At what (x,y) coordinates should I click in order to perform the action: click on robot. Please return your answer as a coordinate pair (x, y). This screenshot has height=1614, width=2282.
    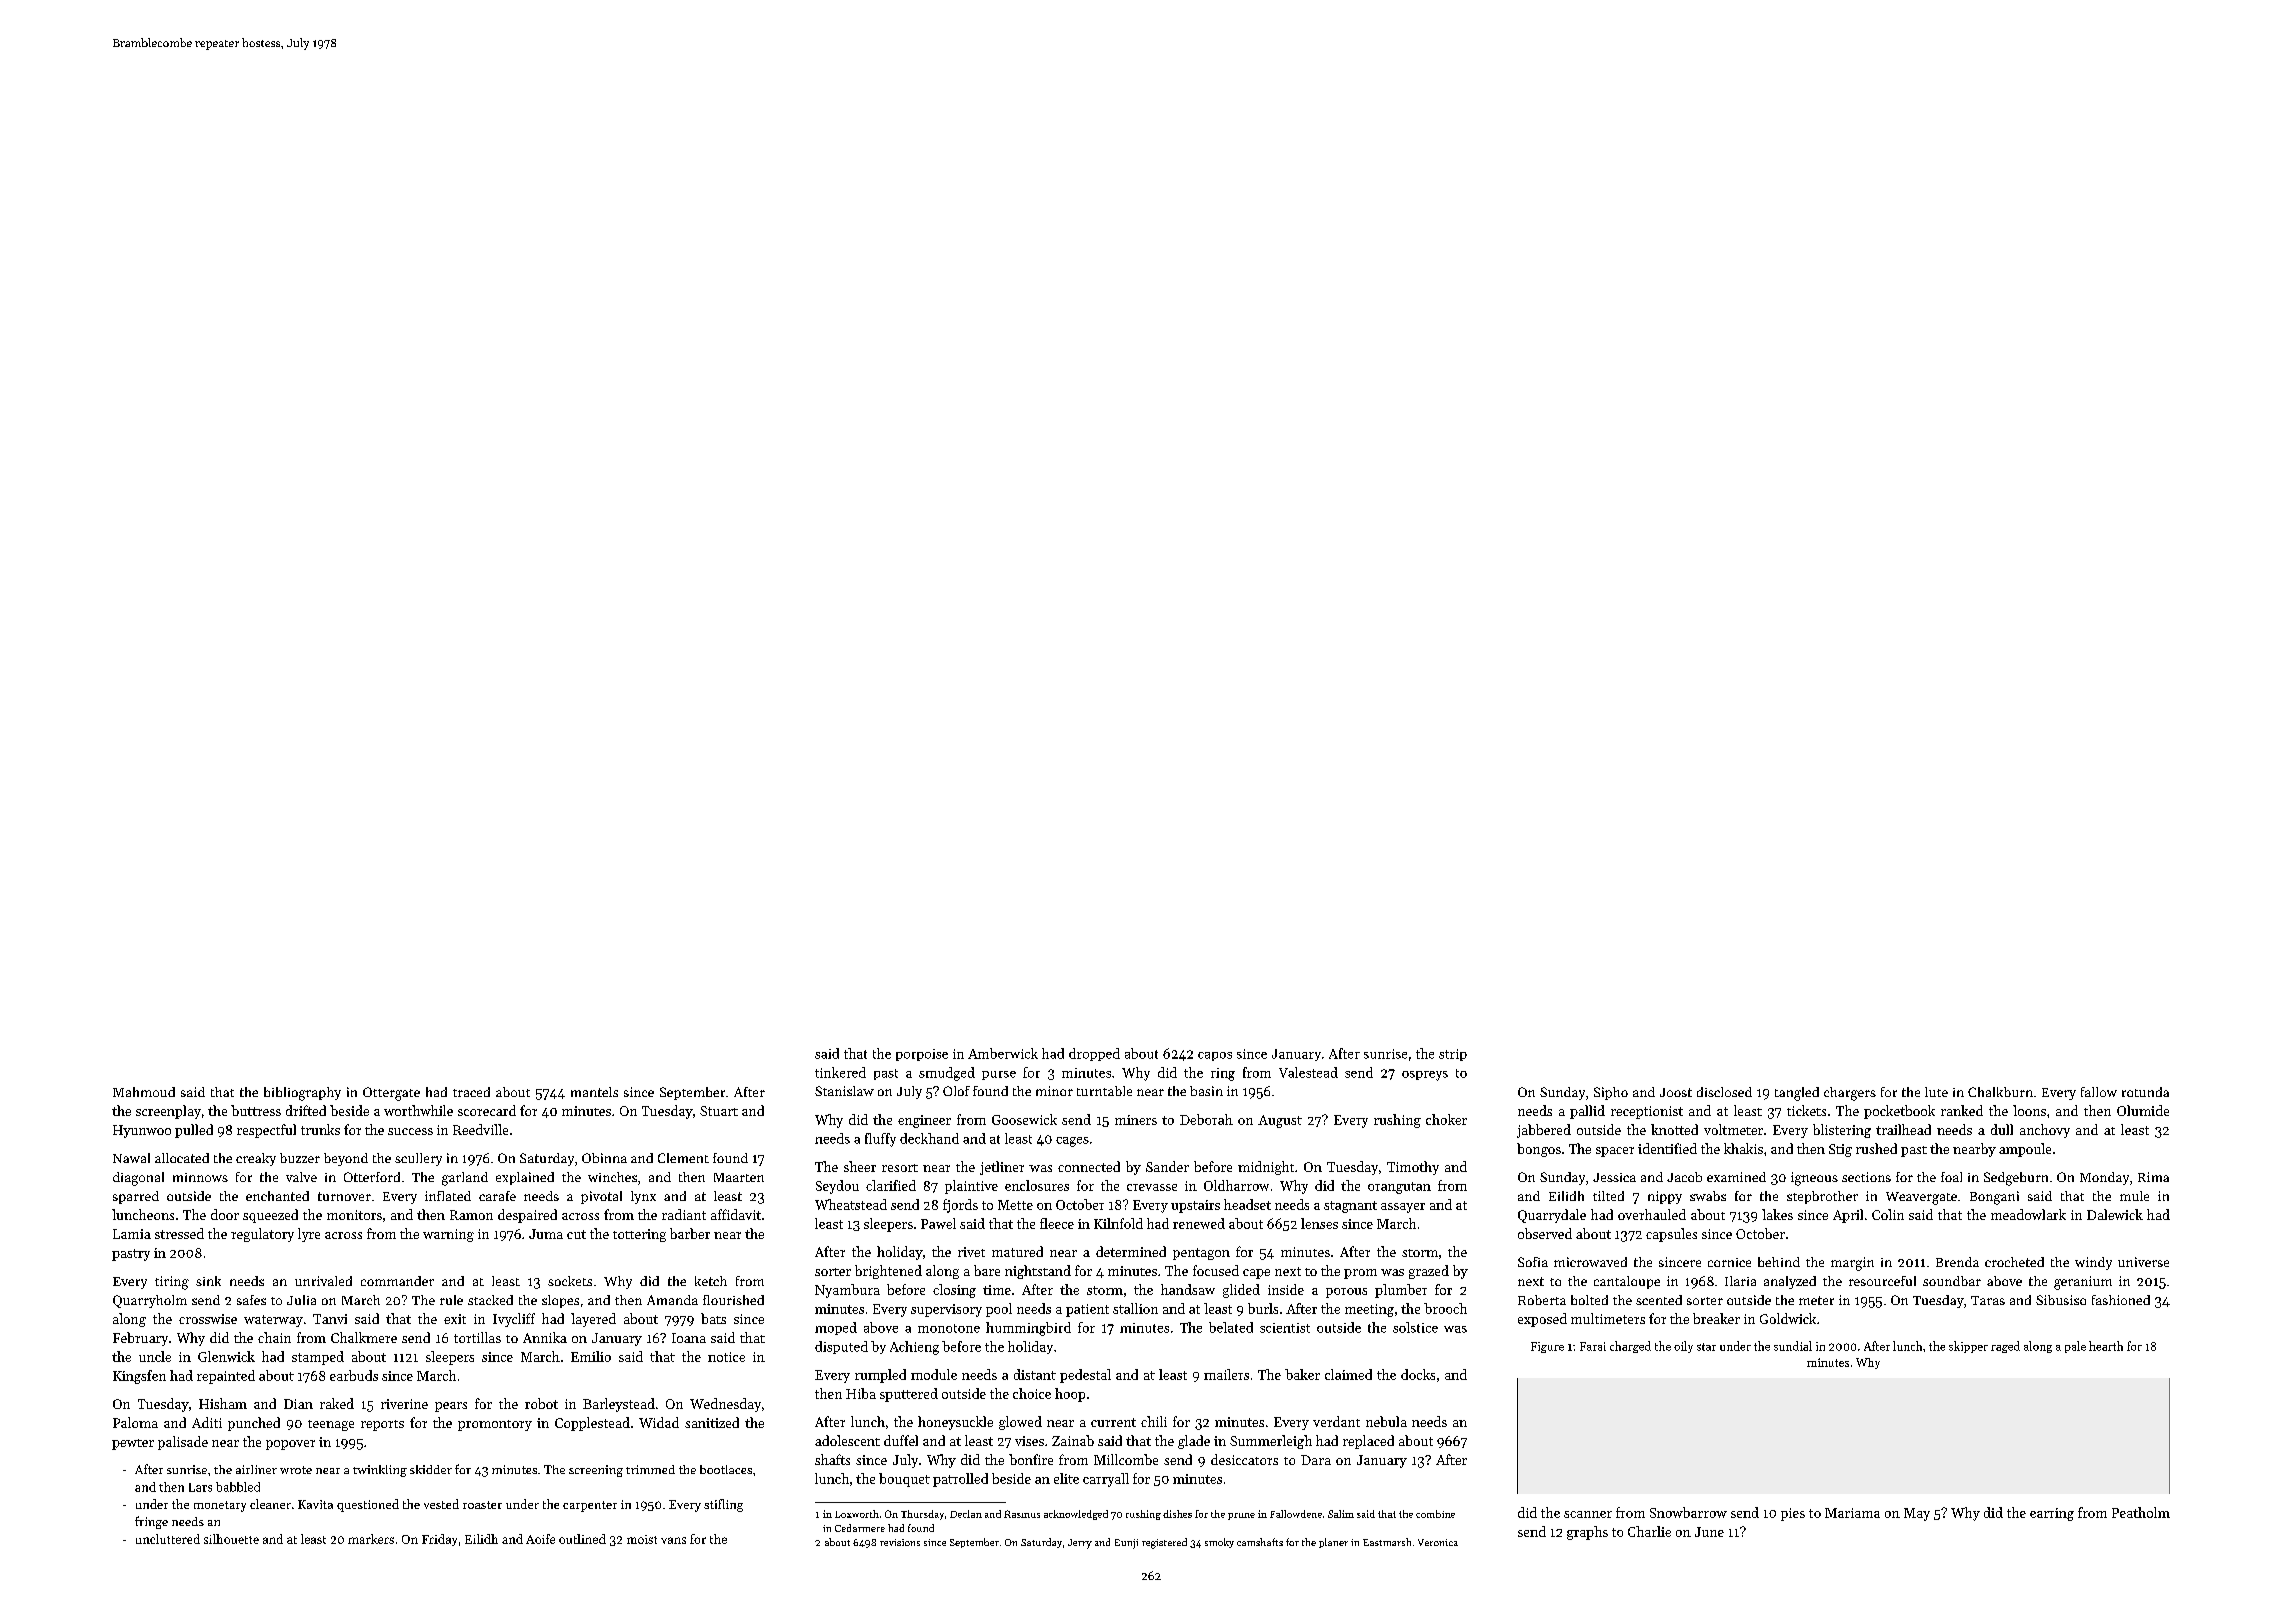
    Looking at the image, I should click on (541, 1403).
